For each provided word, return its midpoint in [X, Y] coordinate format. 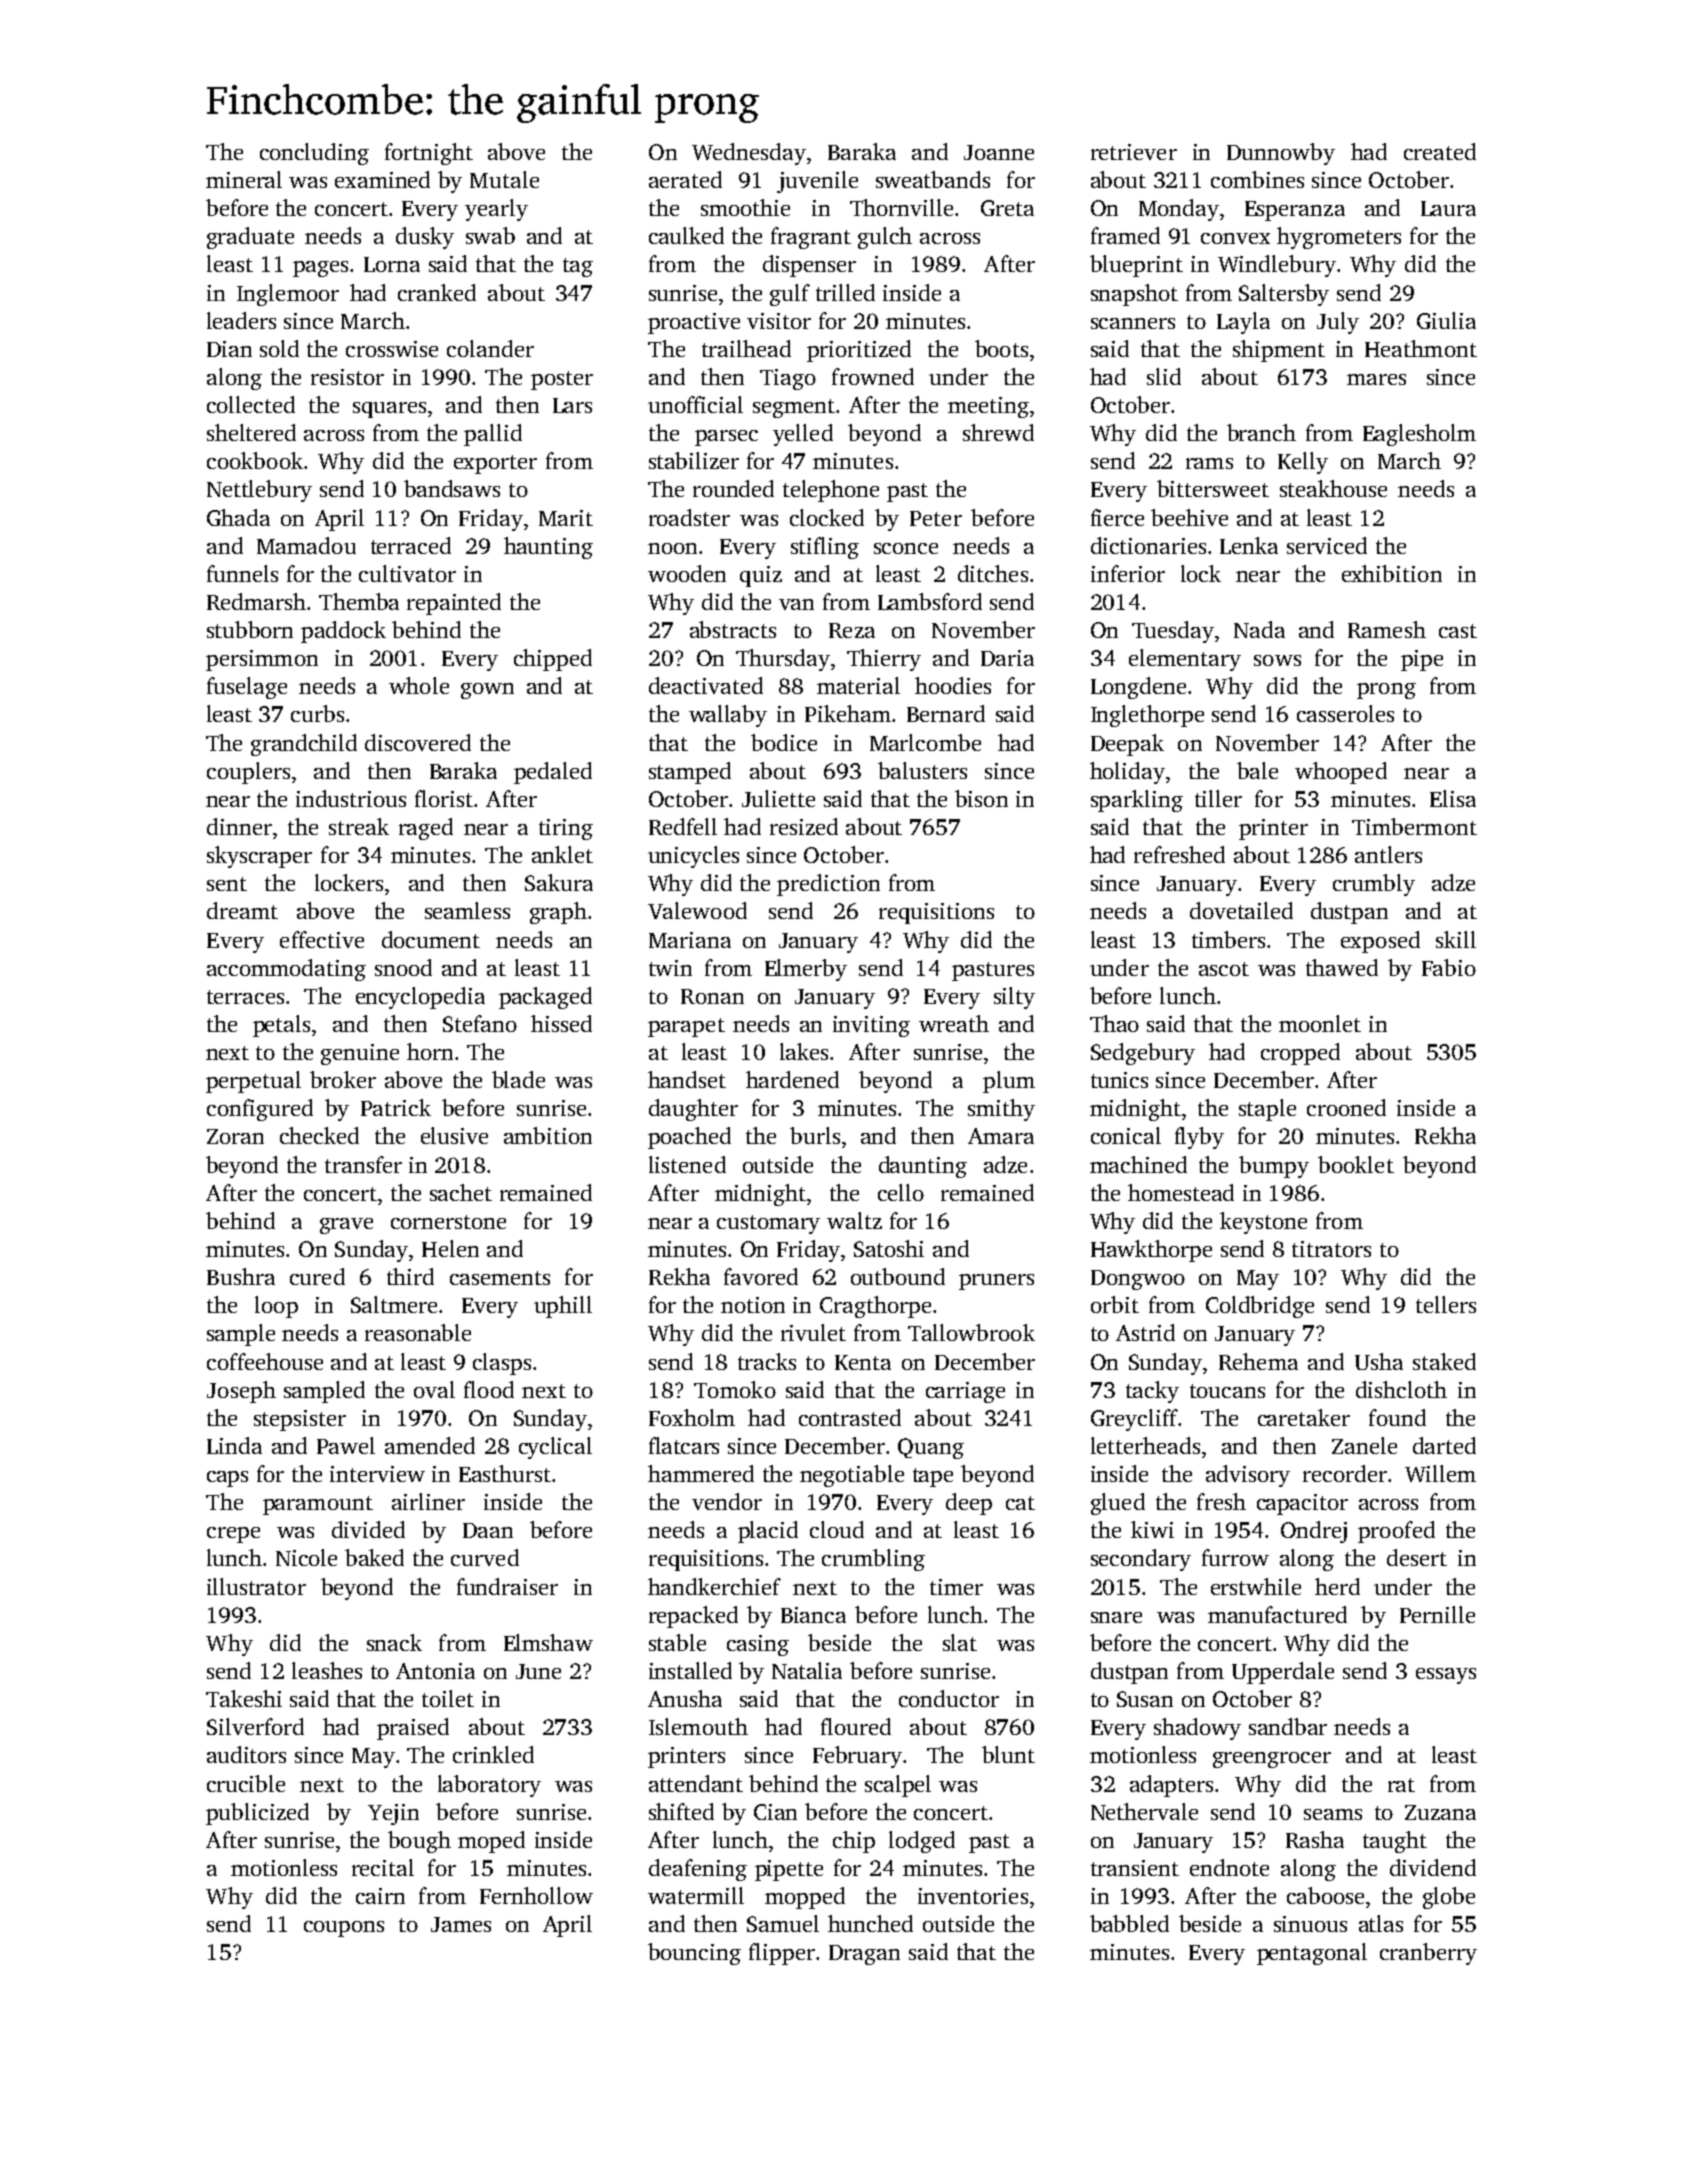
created [1440, 151]
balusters [922, 770]
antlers [1388, 854]
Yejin [393, 1814]
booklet [1356, 1164]
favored [761, 1276]
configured [260, 1110]
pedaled [553, 773]
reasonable [418, 1332]
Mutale [504, 179]
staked [1444, 1361]
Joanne [999, 152]
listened [687, 1164]
